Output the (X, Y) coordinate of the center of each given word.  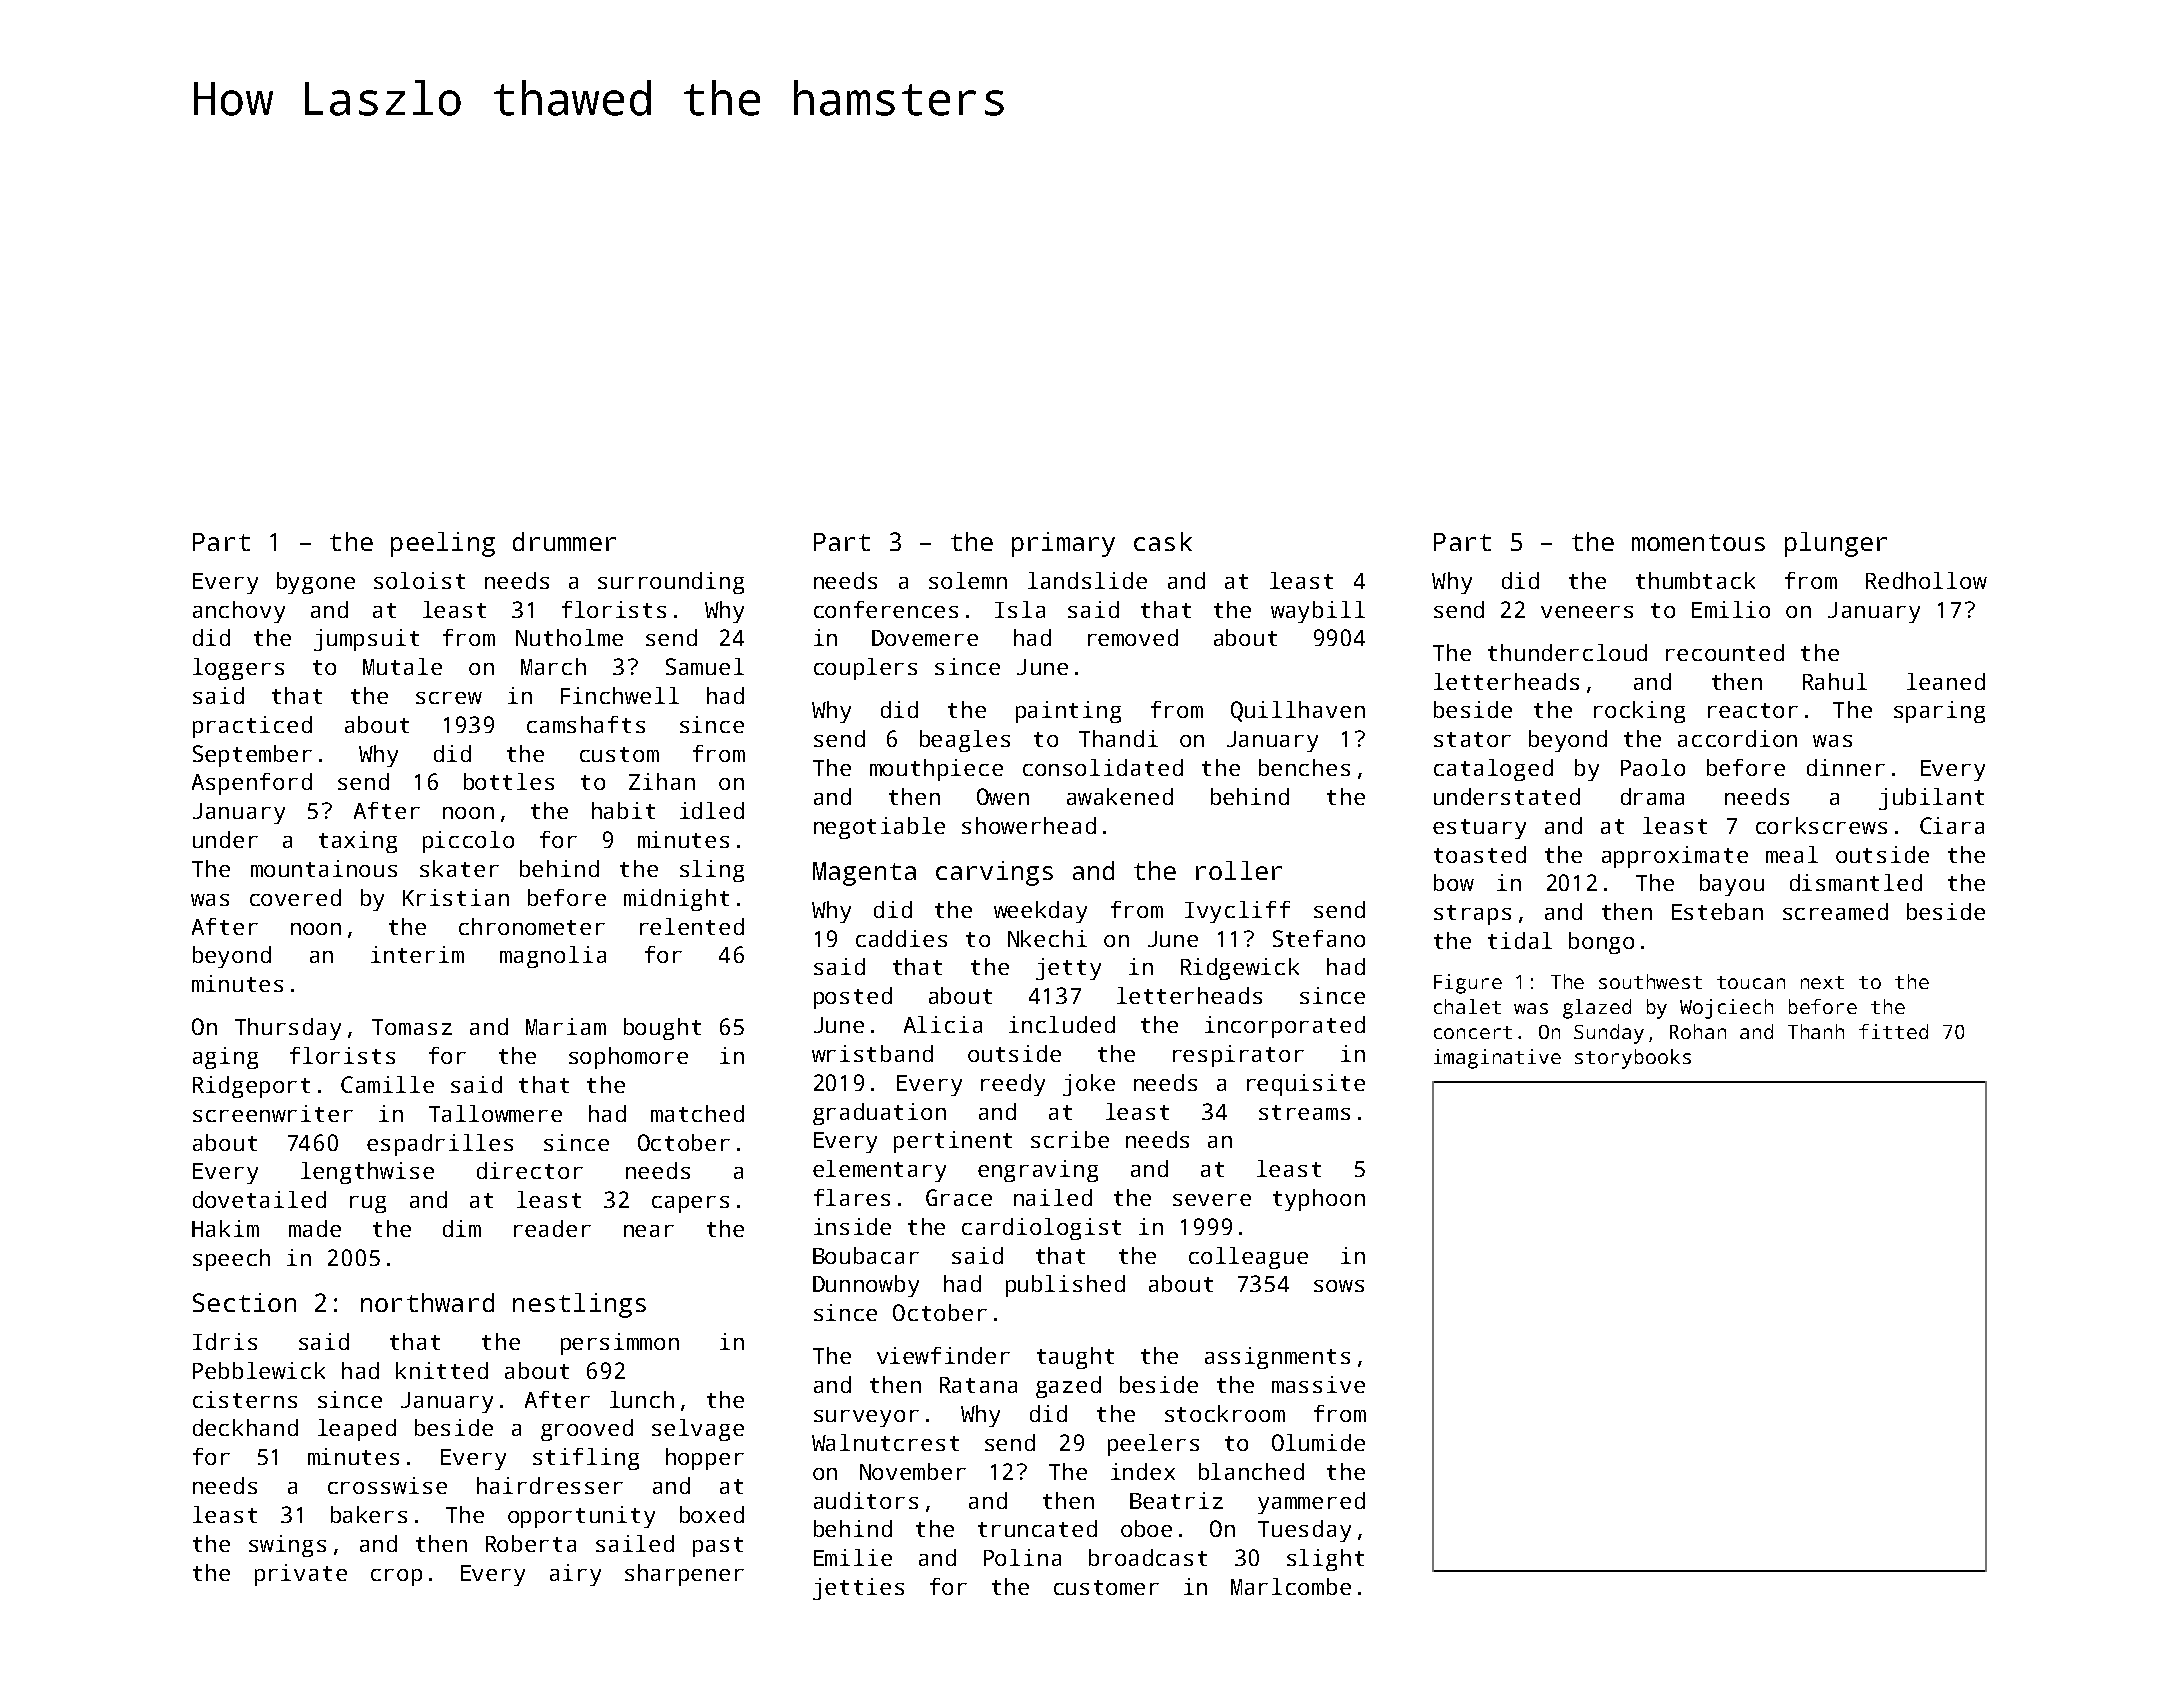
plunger (1836, 544)
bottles (509, 781)
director (530, 1170)
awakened (1120, 796)
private (301, 1575)
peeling (443, 544)
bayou (1732, 885)
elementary (879, 1171)
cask (1163, 541)
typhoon (1319, 1200)
